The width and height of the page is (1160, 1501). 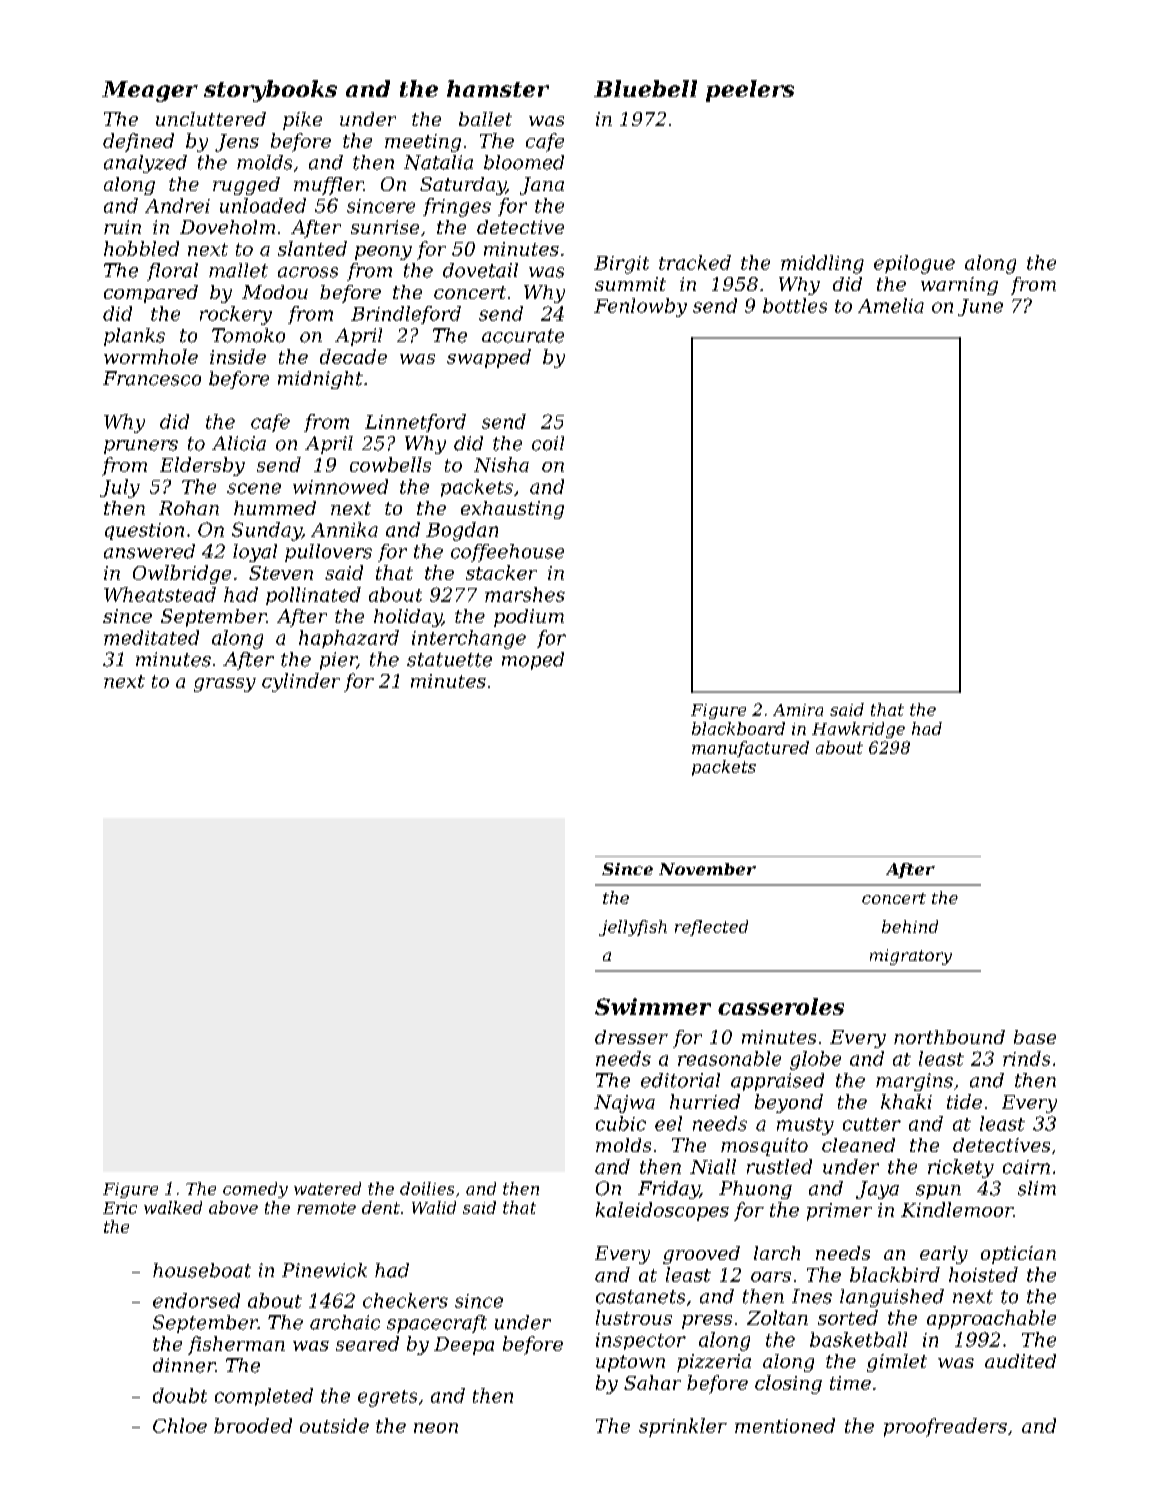 What do you see at coordinates (141, 248) in the page?
I see `hobbled` at bounding box center [141, 248].
